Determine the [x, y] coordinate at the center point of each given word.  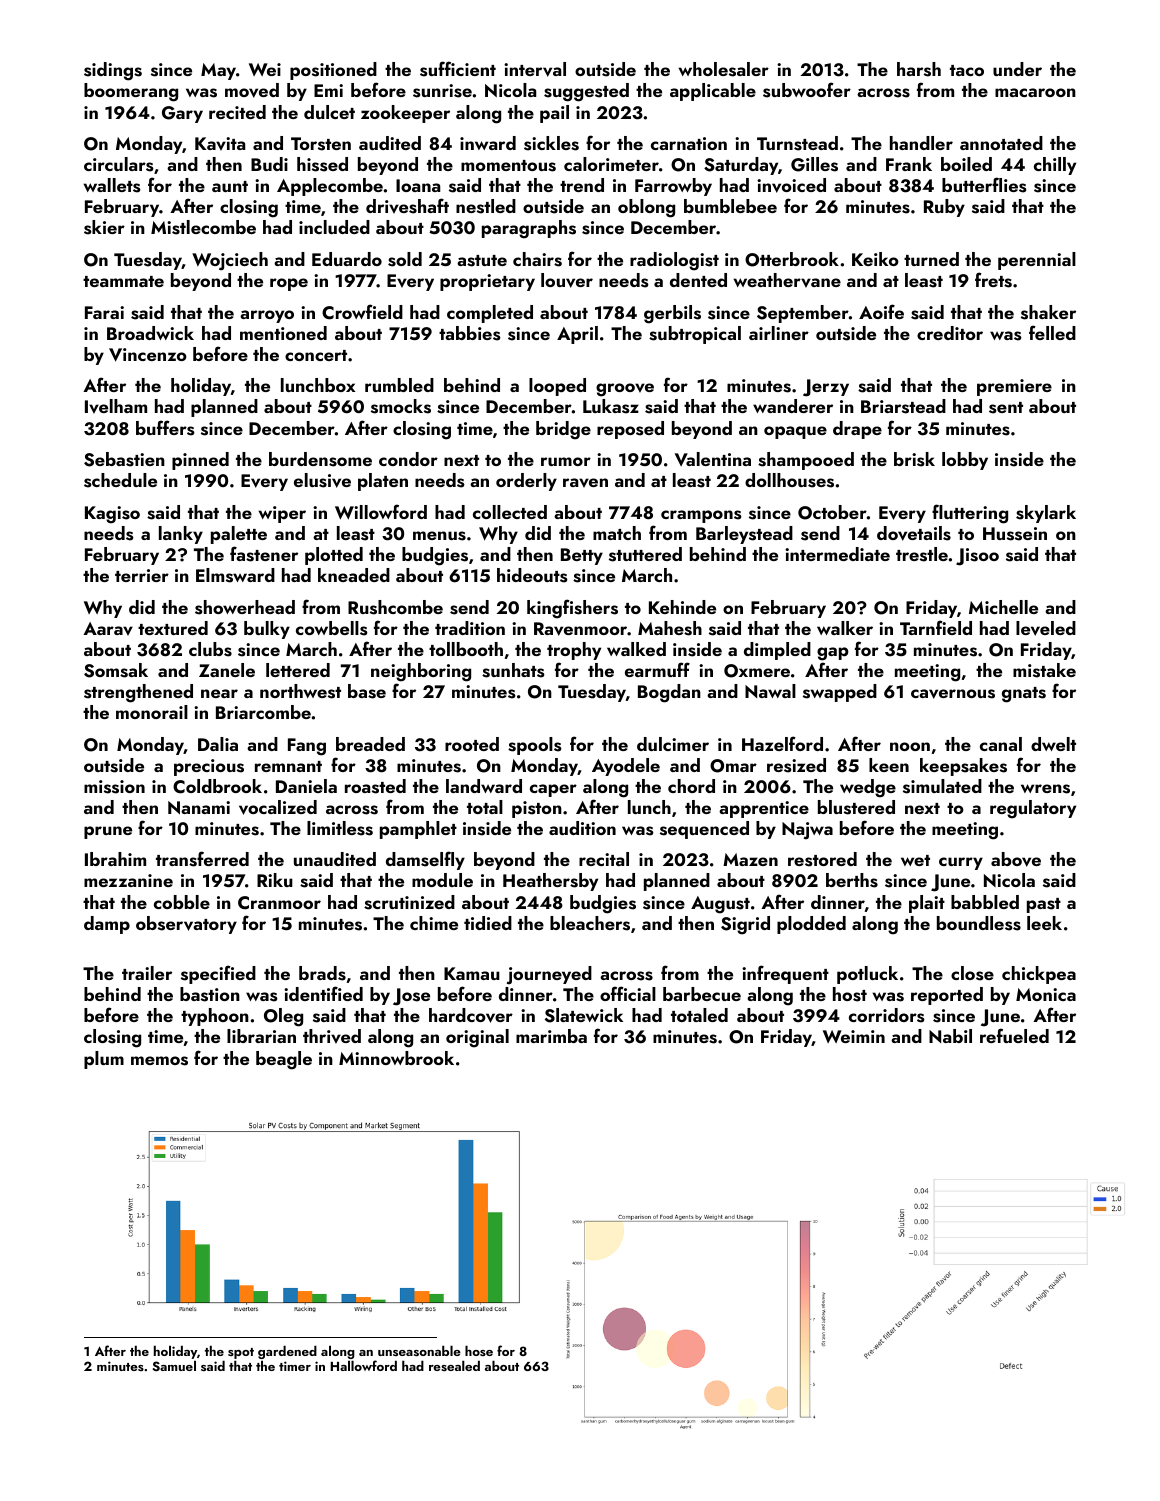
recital [604, 859]
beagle [284, 1060]
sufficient [458, 69]
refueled [1014, 1035]
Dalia [218, 744]
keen [889, 765]
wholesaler [724, 69]
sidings [113, 71]
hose [479, 1350]
